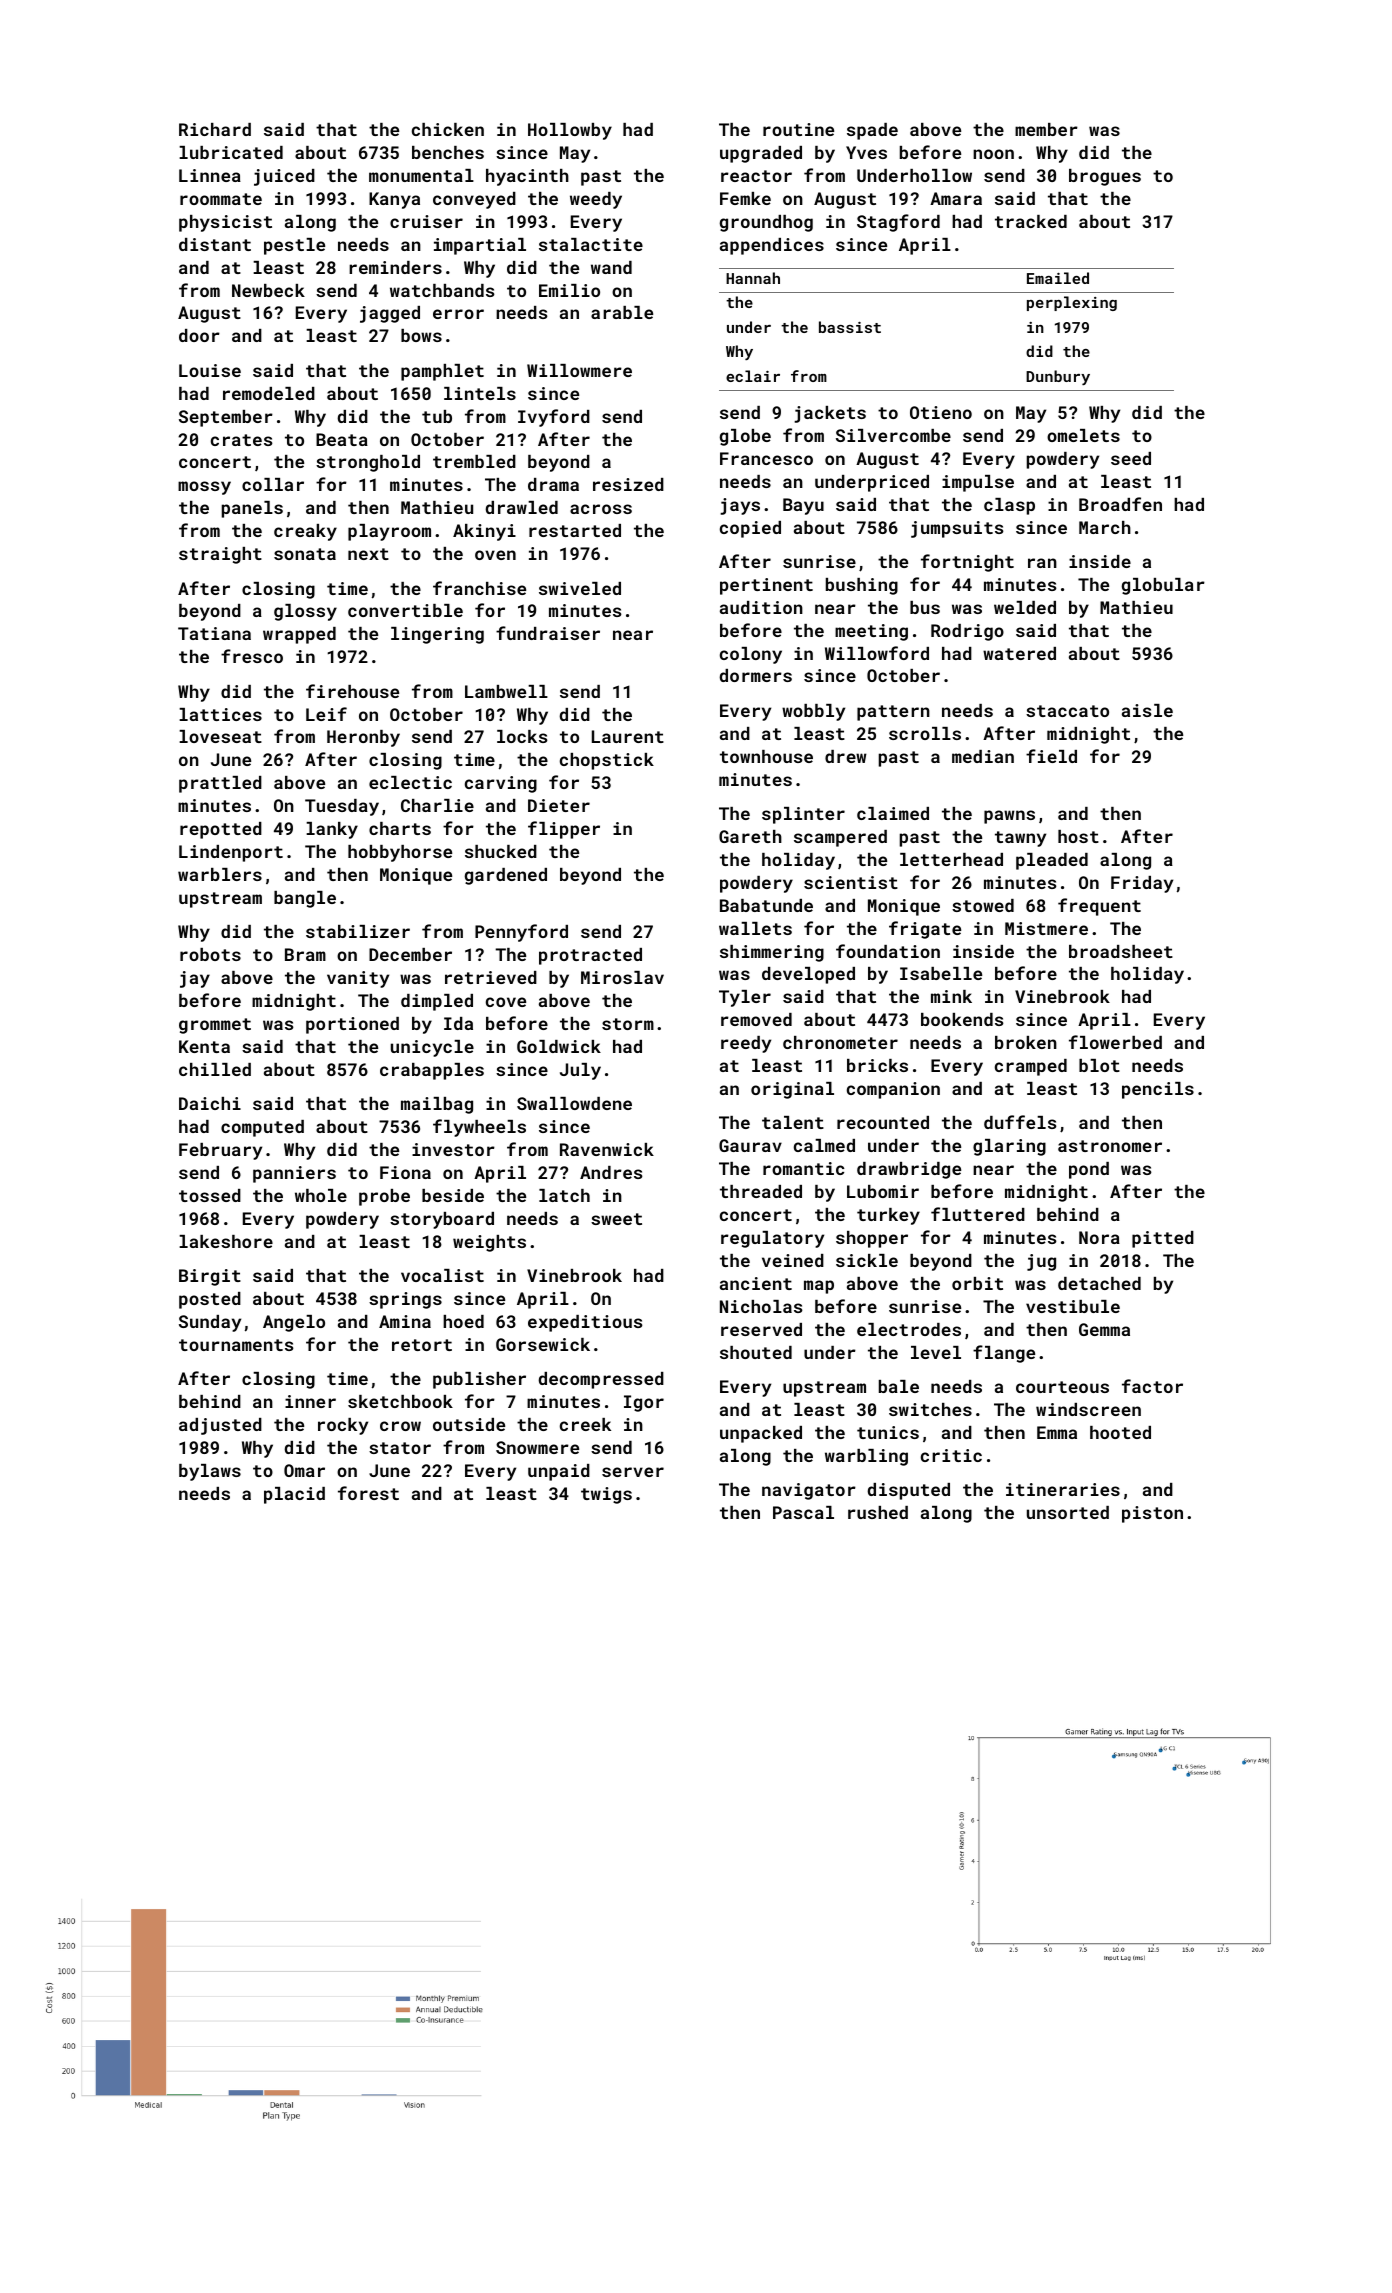 The width and height of the screenshot is (1392, 2293). I want to click on Ivyford, so click(554, 418).
